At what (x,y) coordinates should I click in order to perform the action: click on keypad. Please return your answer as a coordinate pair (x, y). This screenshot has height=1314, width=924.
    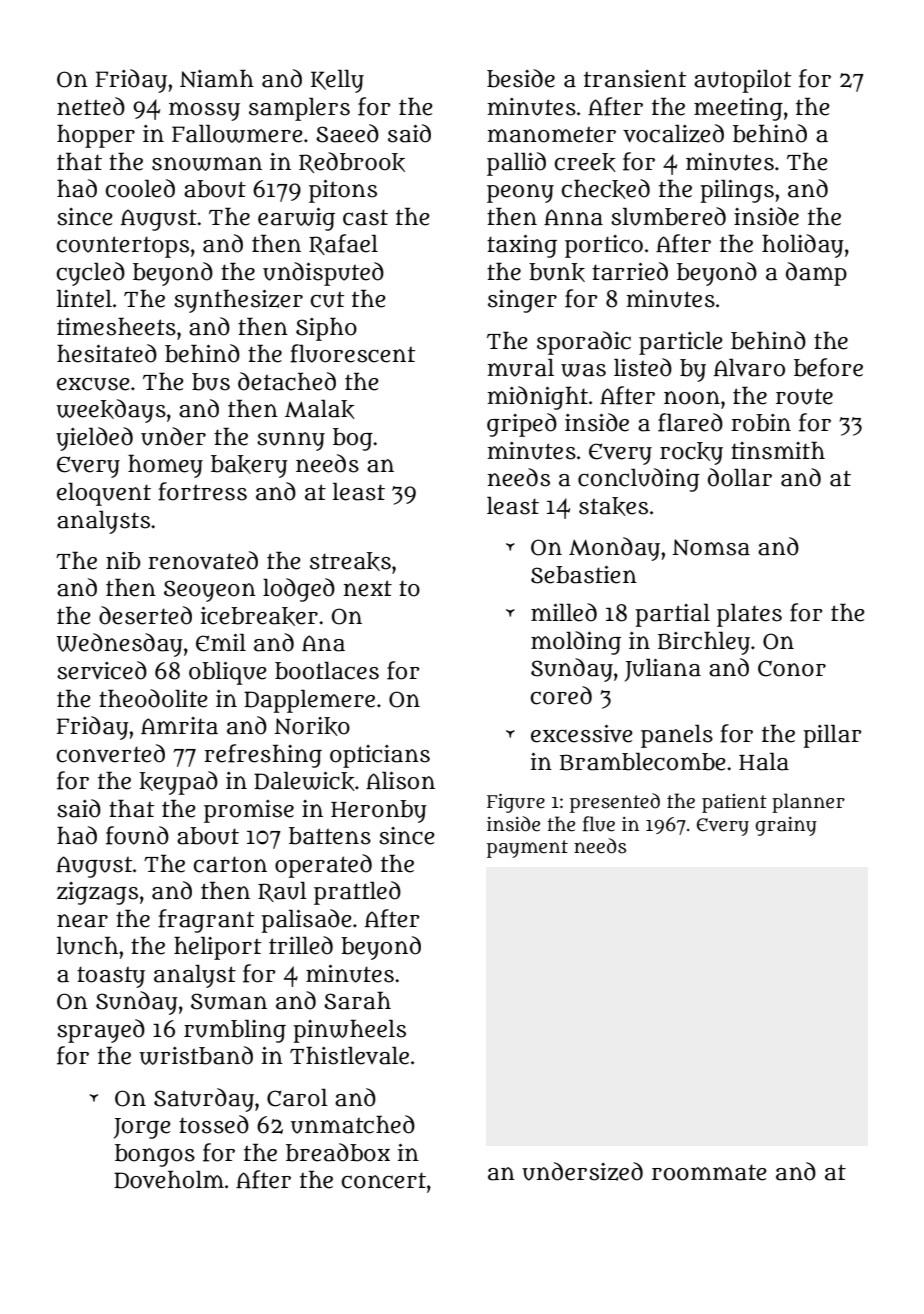
    Looking at the image, I should click on (178, 783).
